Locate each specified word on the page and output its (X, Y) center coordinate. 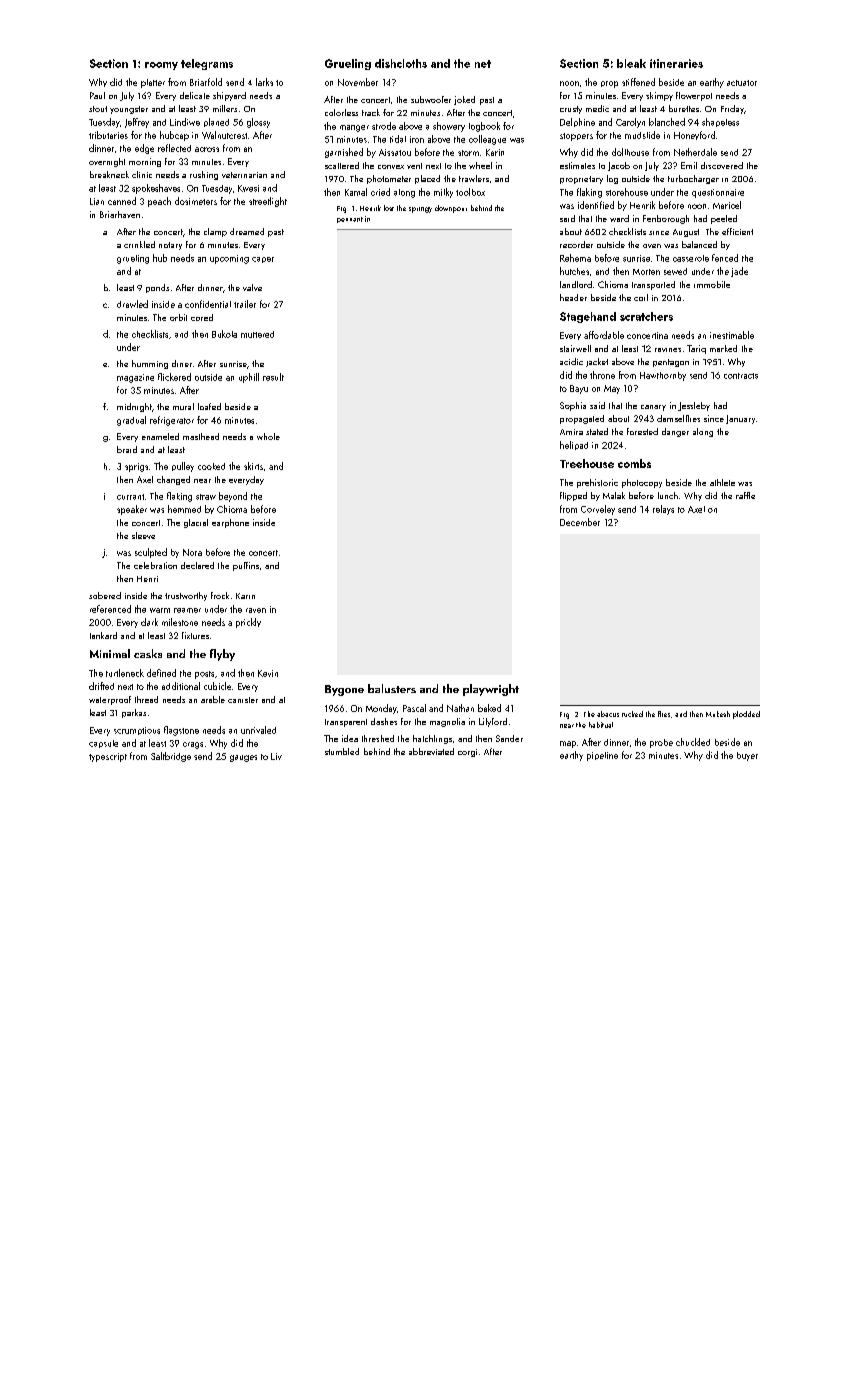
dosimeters (196, 201)
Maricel (727, 205)
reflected (174, 148)
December (580, 522)
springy (420, 210)
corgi (467, 753)
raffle (745, 495)
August (686, 233)
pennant (350, 220)
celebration (155, 565)
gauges (243, 758)
